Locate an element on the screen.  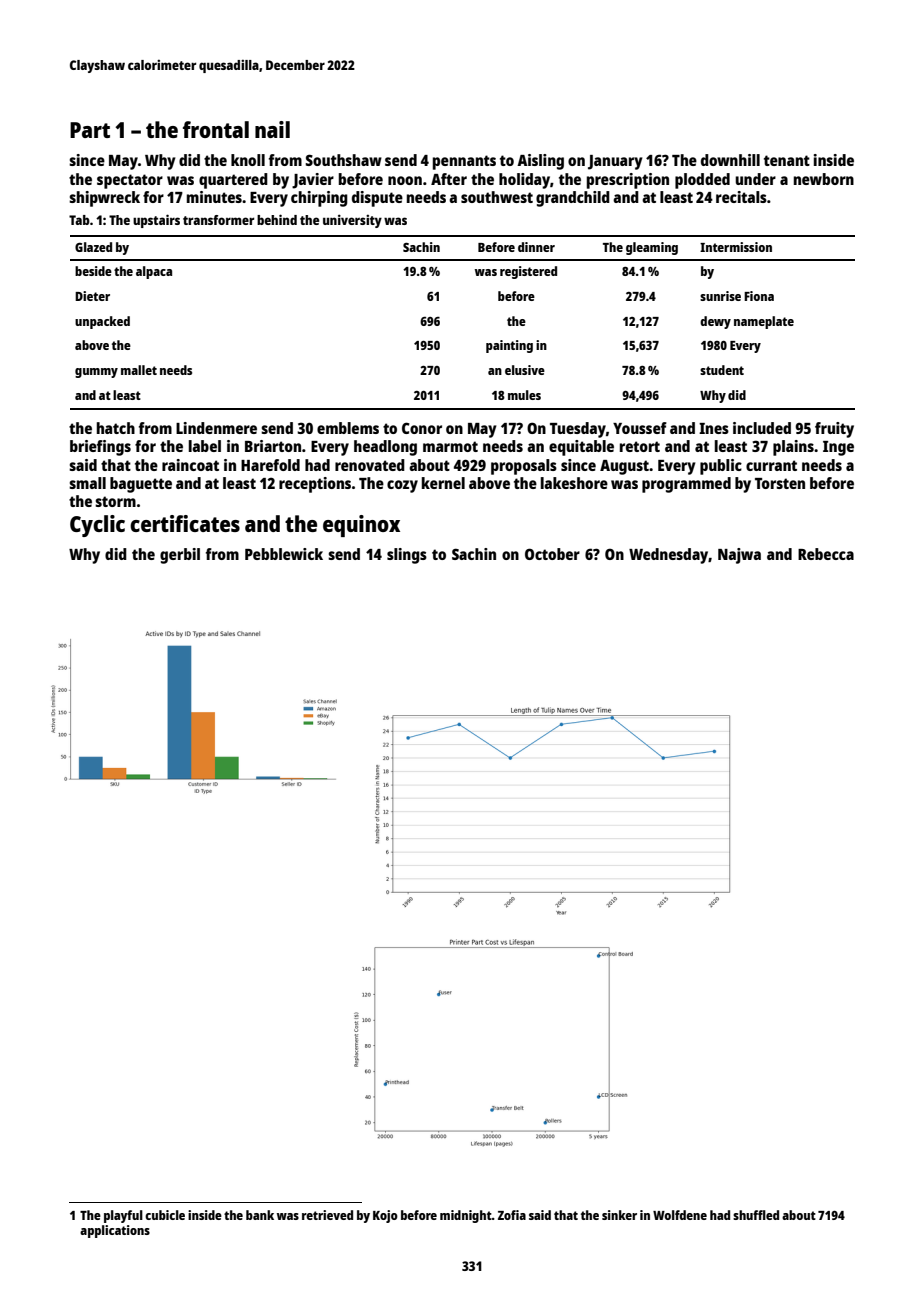
slings is located at coordinates (407, 556).
